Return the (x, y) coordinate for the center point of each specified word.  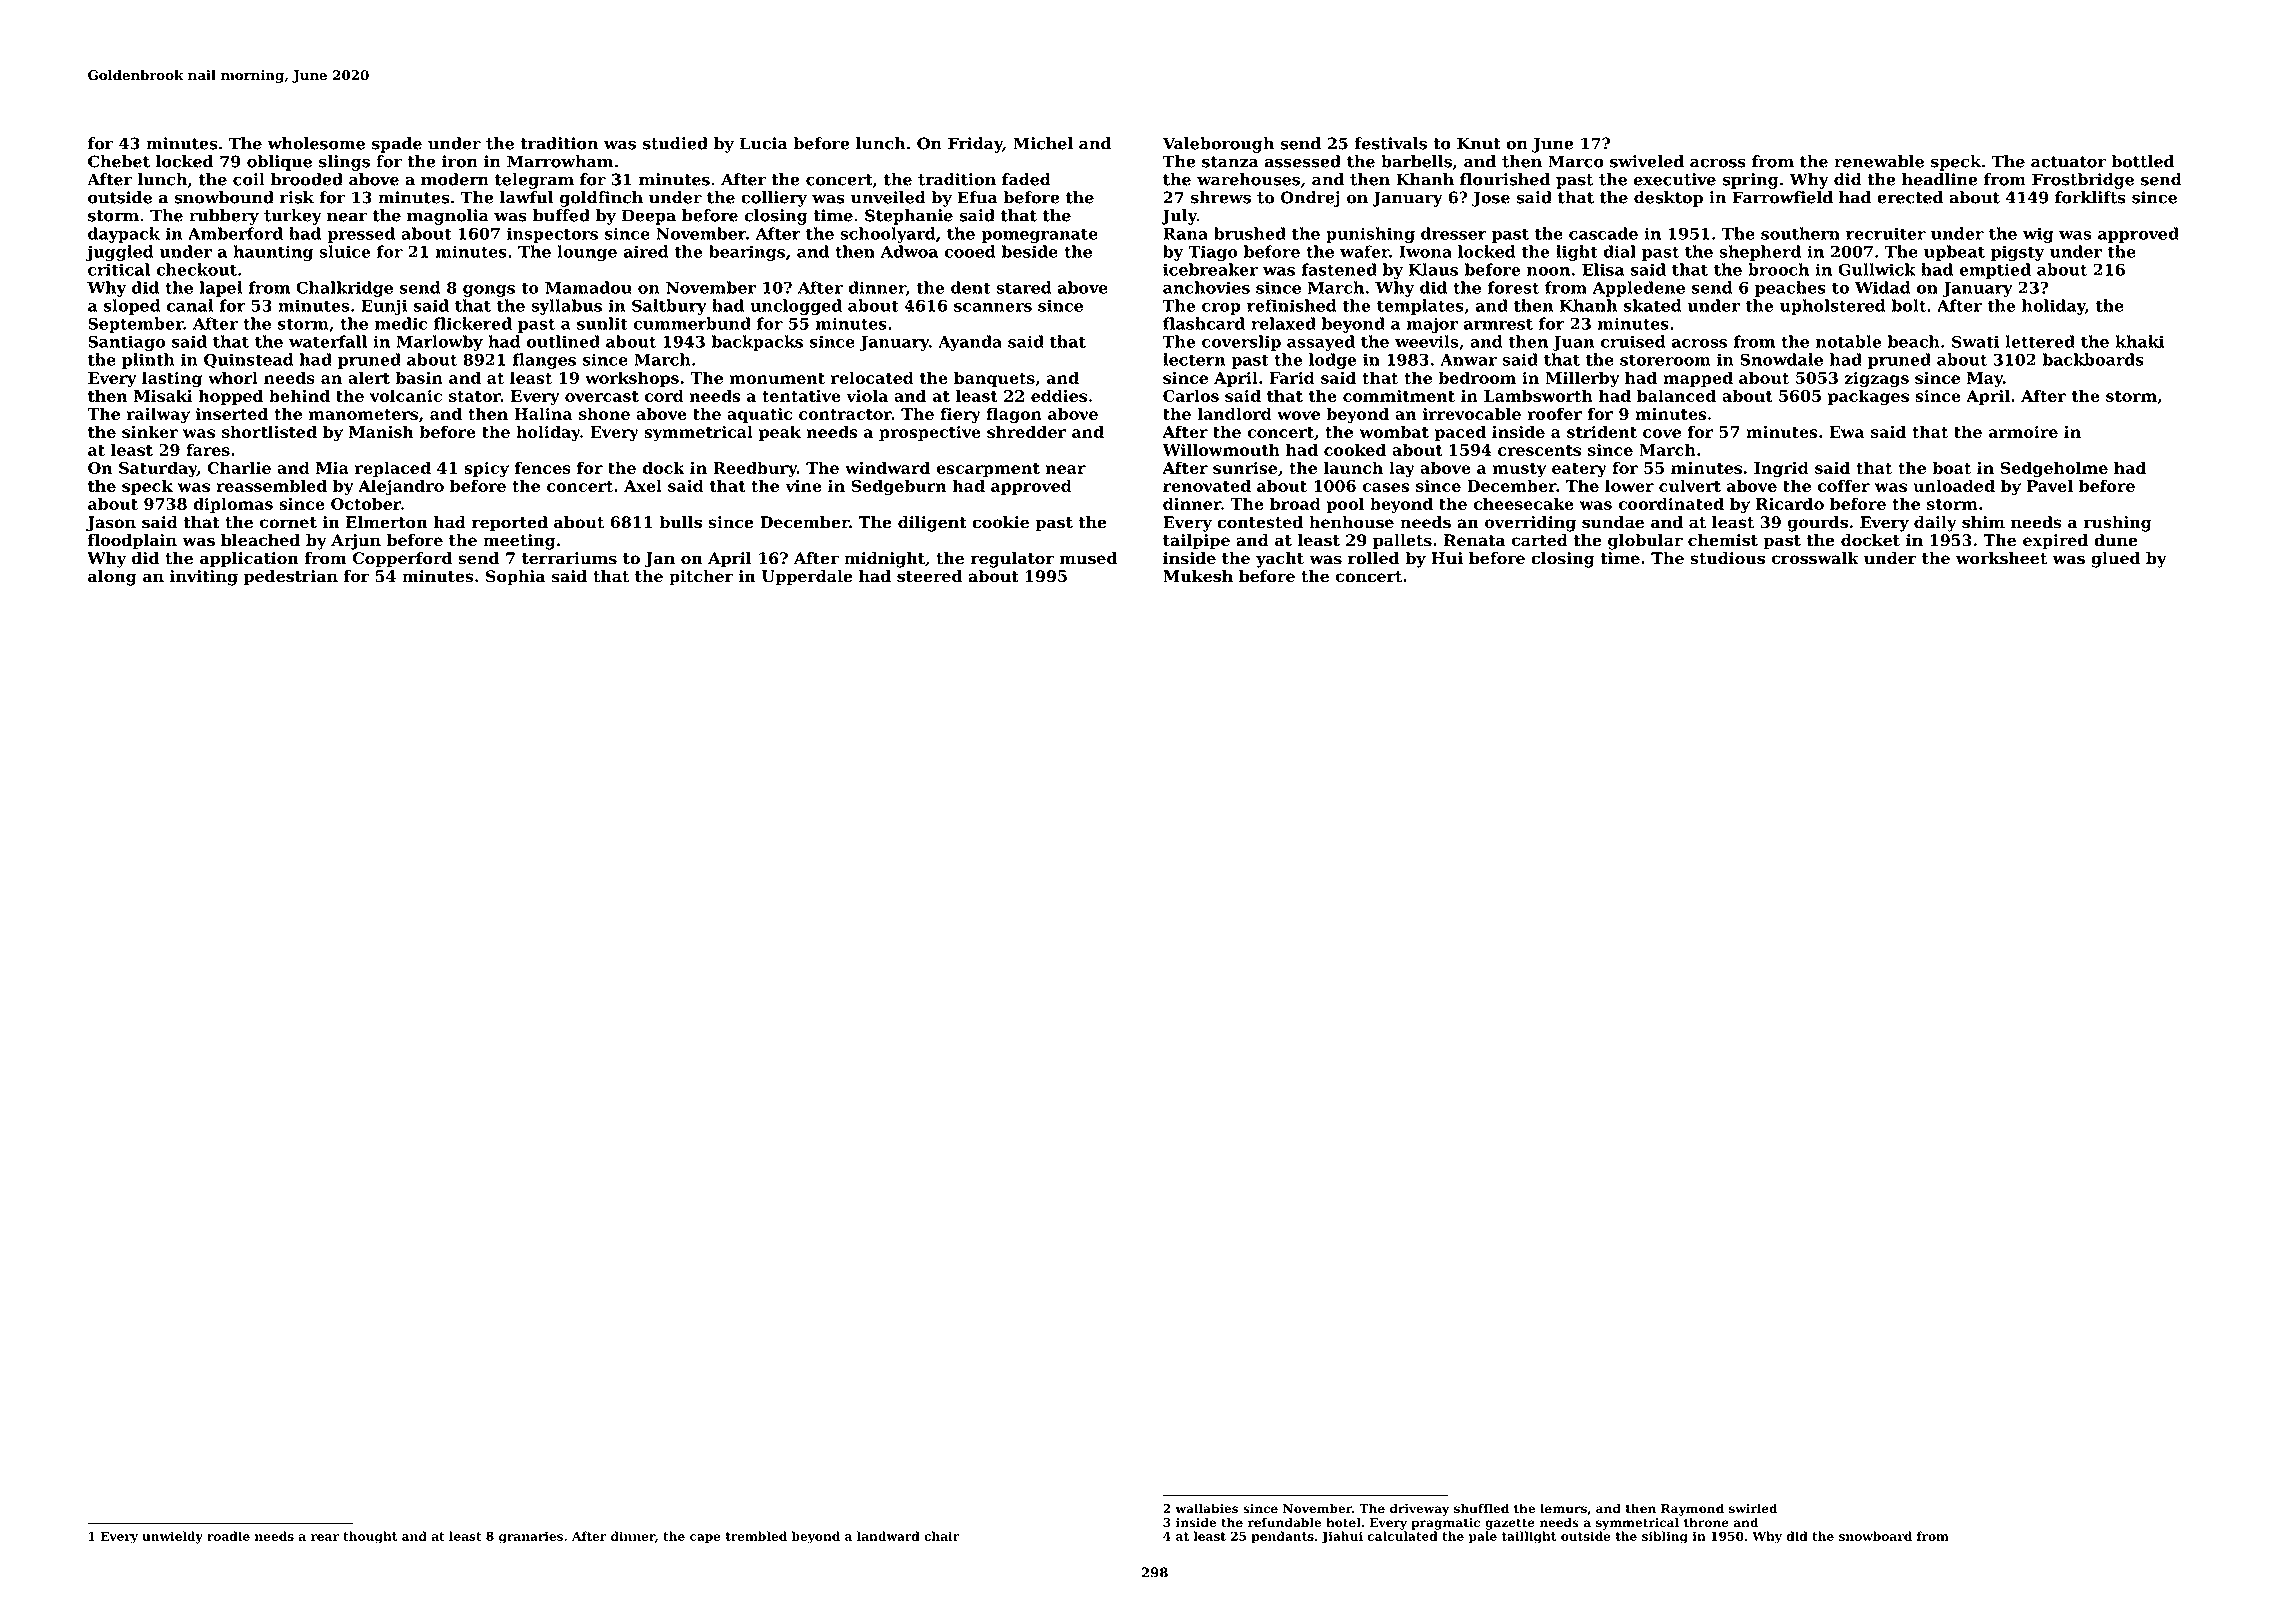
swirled (1753, 1508)
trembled (756, 1536)
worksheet (2001, 558)
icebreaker (1210, 269)
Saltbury (669, 307)
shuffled (1481, 1508)
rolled (1373, 558)
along (112, 578)
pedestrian (291, 578)
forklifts (2090, 197)
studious (1727, 558)
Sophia (516, 578)
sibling (1665, 1537)
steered (929, 576)
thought (370, 1537)
